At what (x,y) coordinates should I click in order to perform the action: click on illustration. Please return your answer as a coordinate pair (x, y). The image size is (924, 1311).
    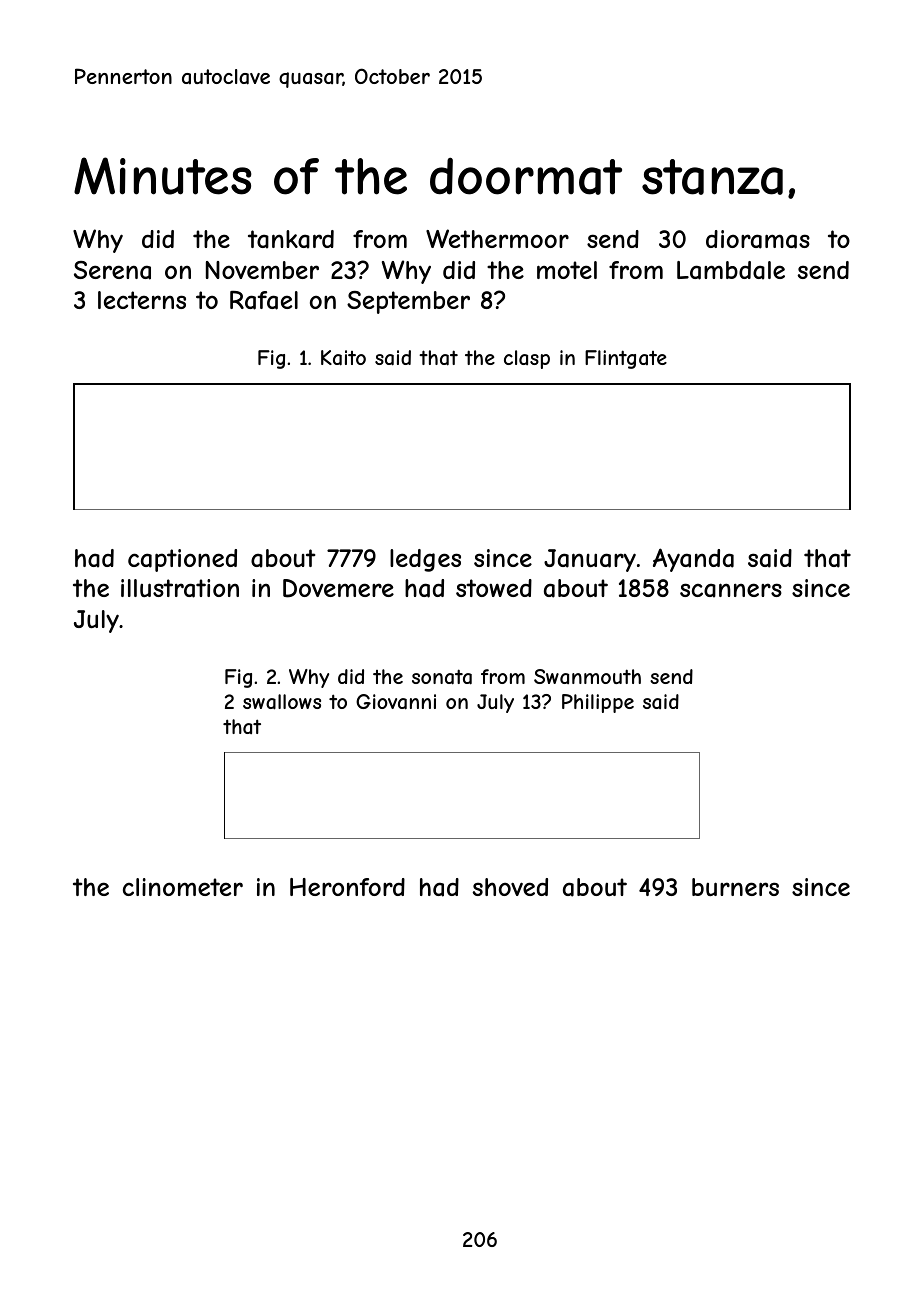
    Looking at the image, I should click on (180, 588).
